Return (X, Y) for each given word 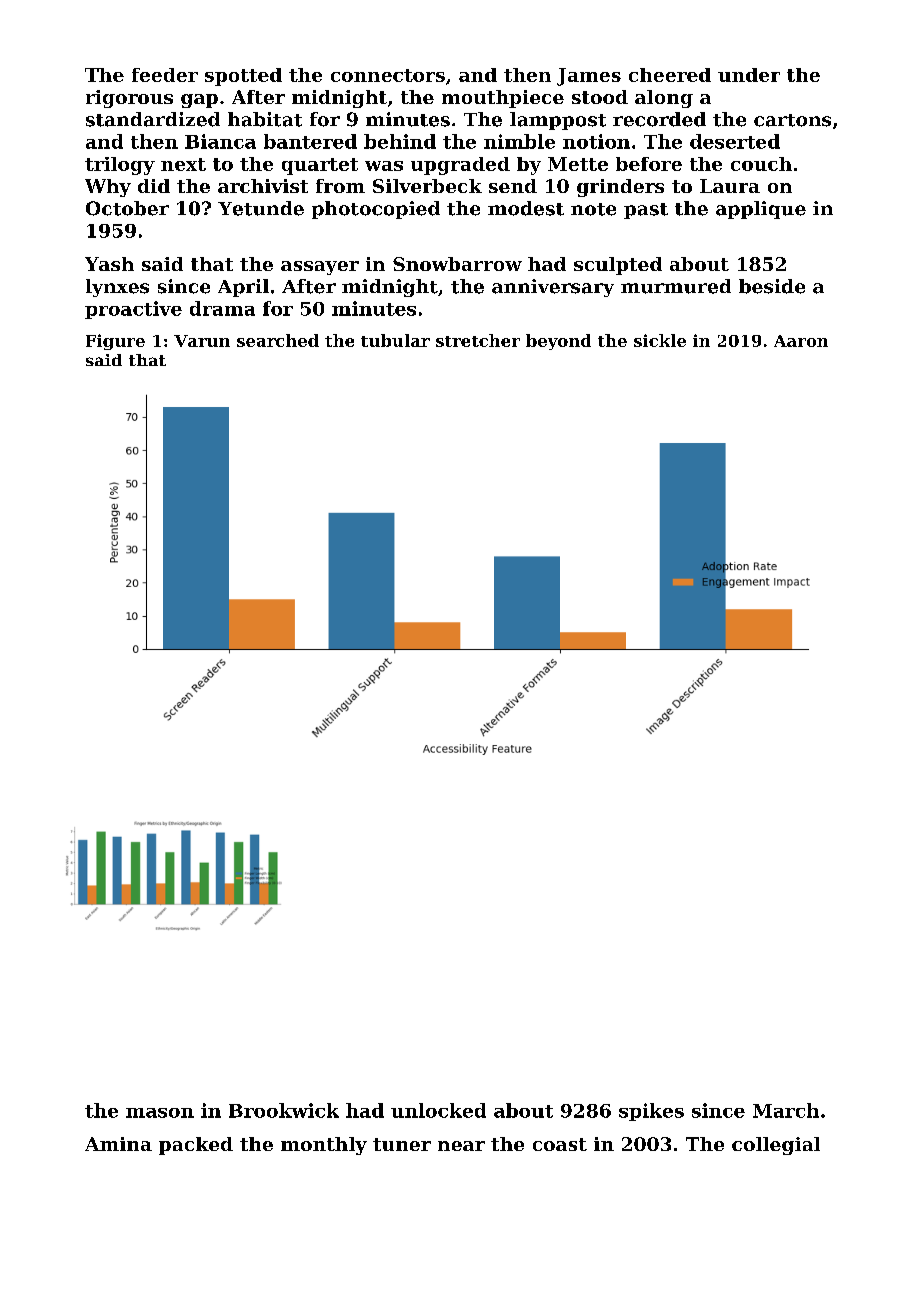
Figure (115, 342)
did (154, 186)
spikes (651, 1112)
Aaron (801, 341)
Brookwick (284, 1110)
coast (560, 1144)
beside (772, 286)
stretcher (478, 340)
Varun (202, 341)
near (461, 1146)
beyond (558, 342)
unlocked (438, 1110)
